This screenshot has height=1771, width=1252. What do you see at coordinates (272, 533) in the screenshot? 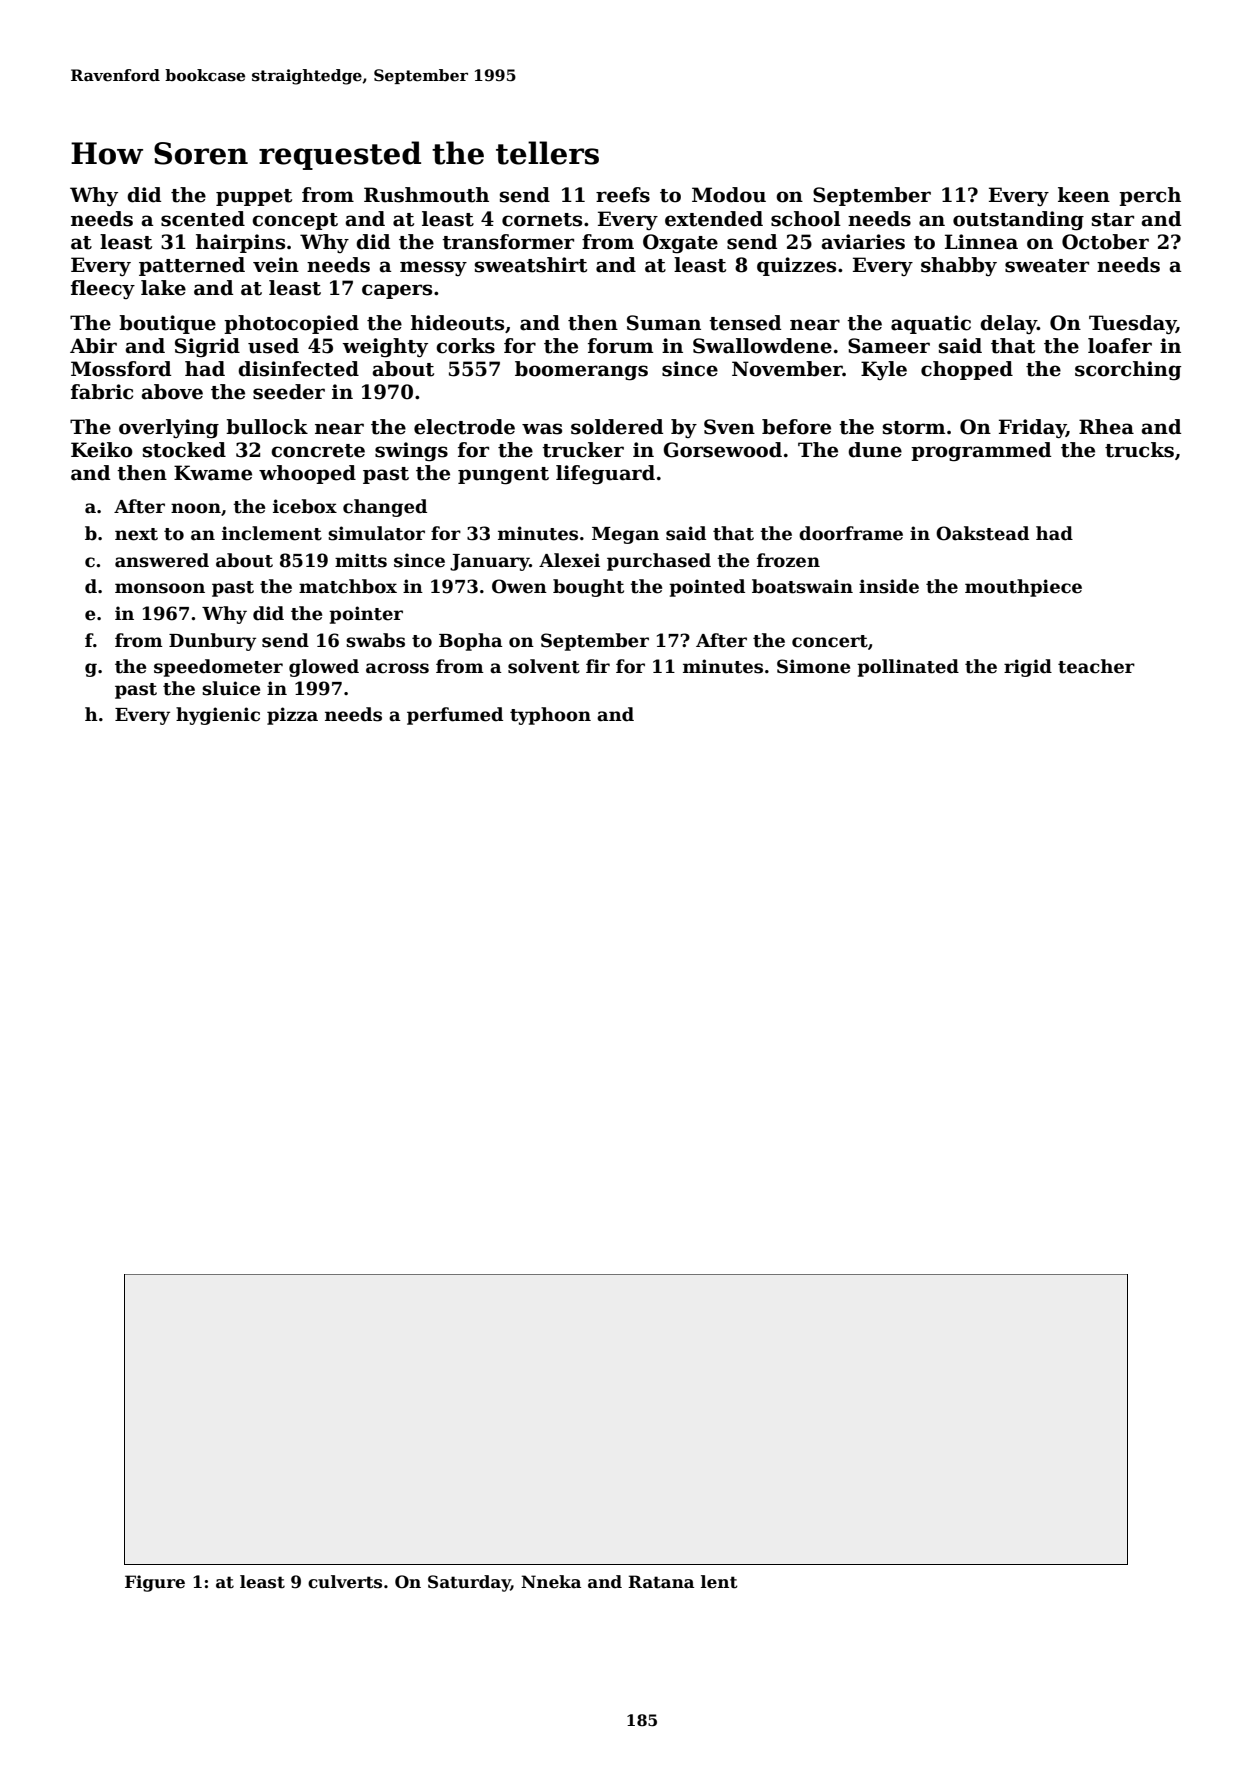
I see `inclement` at bounding box center [272, 533].
